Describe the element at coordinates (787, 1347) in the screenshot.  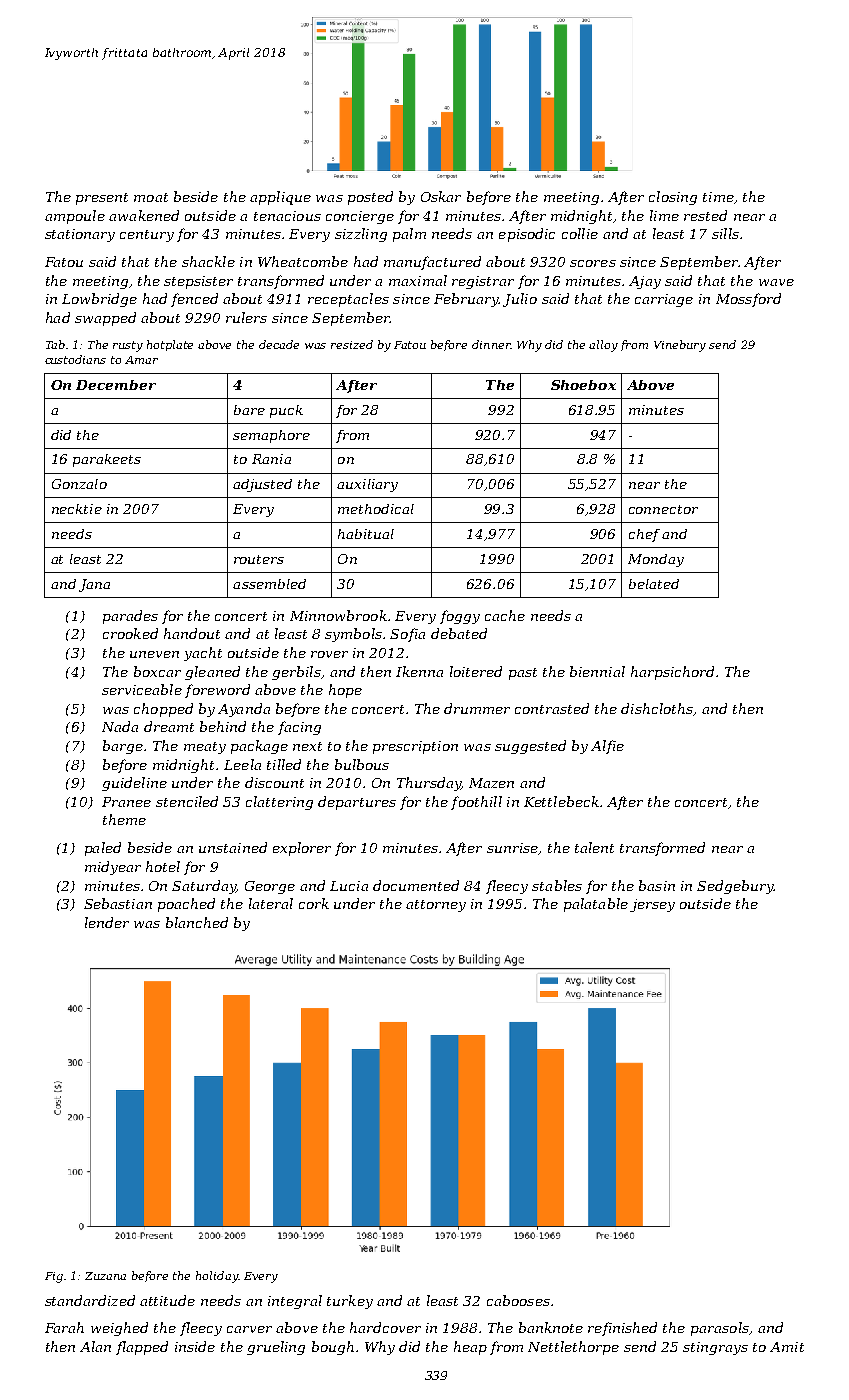
I see `Amit` at that location.
